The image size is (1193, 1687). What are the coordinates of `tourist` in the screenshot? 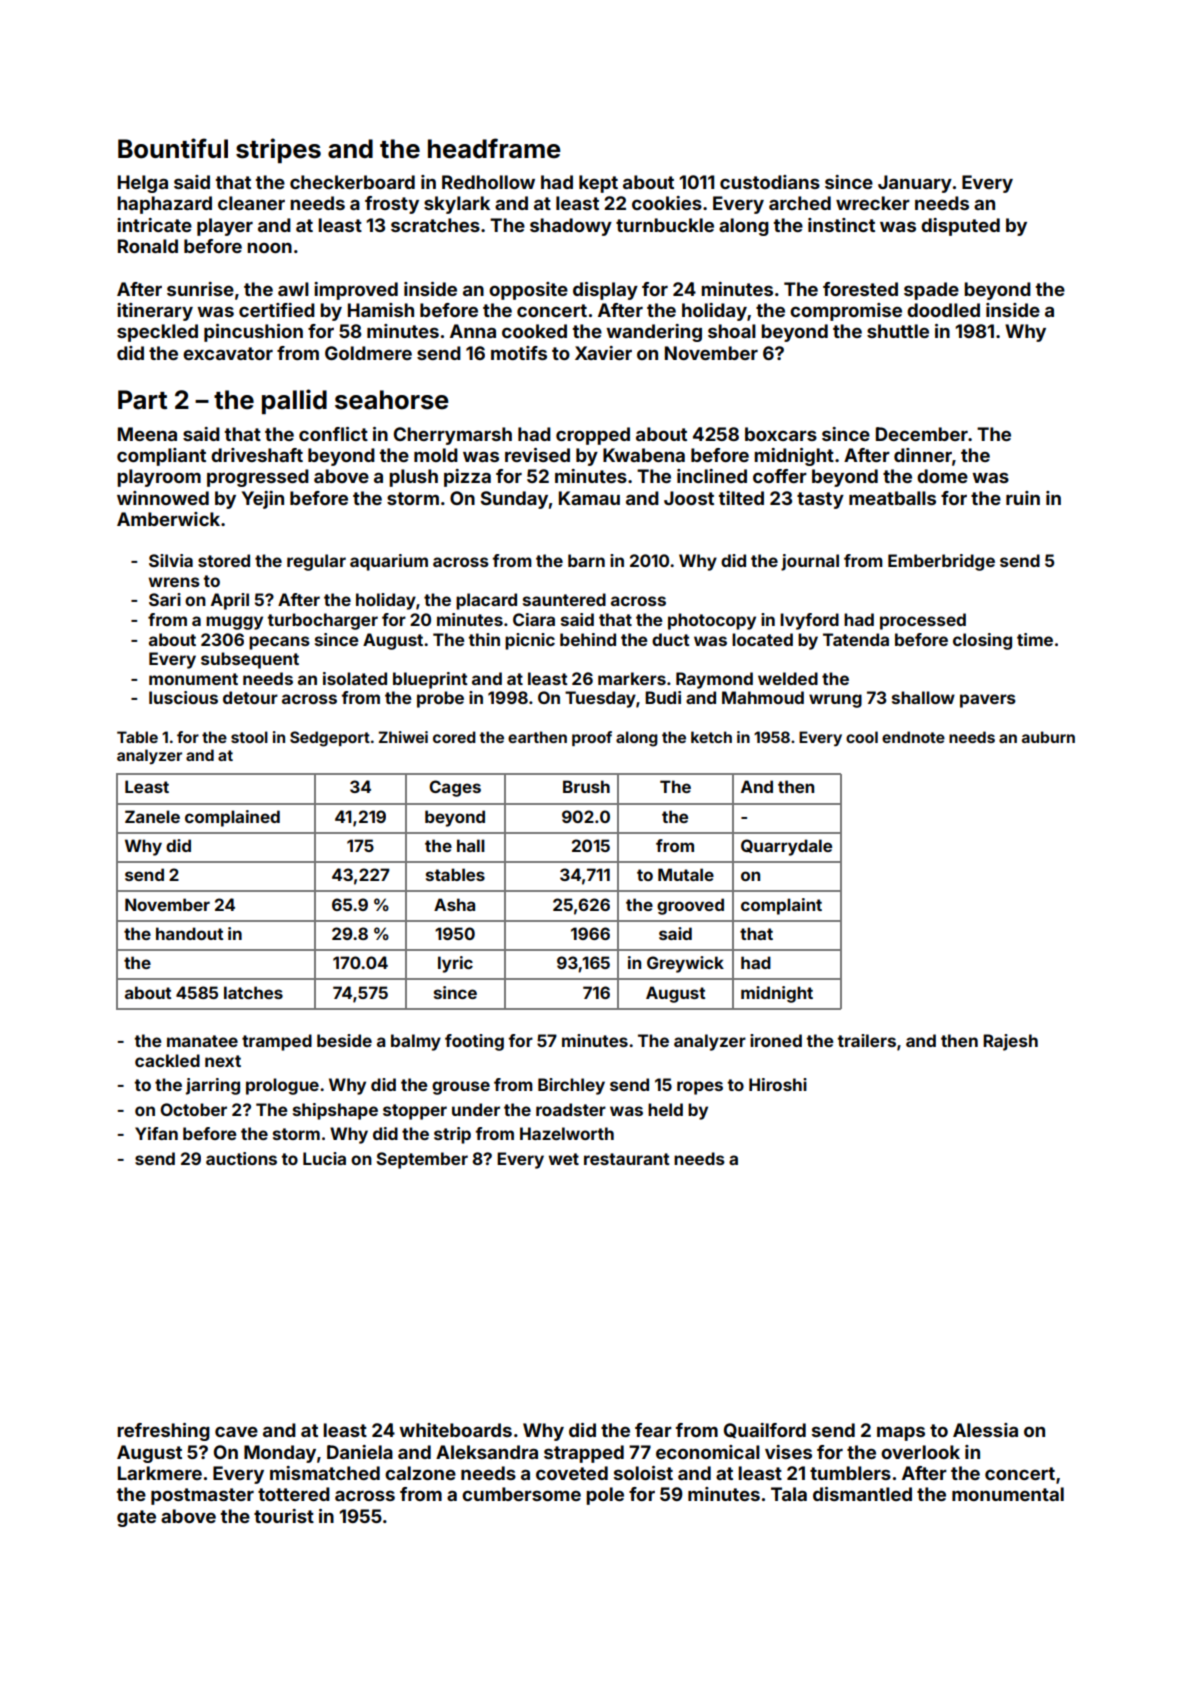 It's located at (284, 1516).
